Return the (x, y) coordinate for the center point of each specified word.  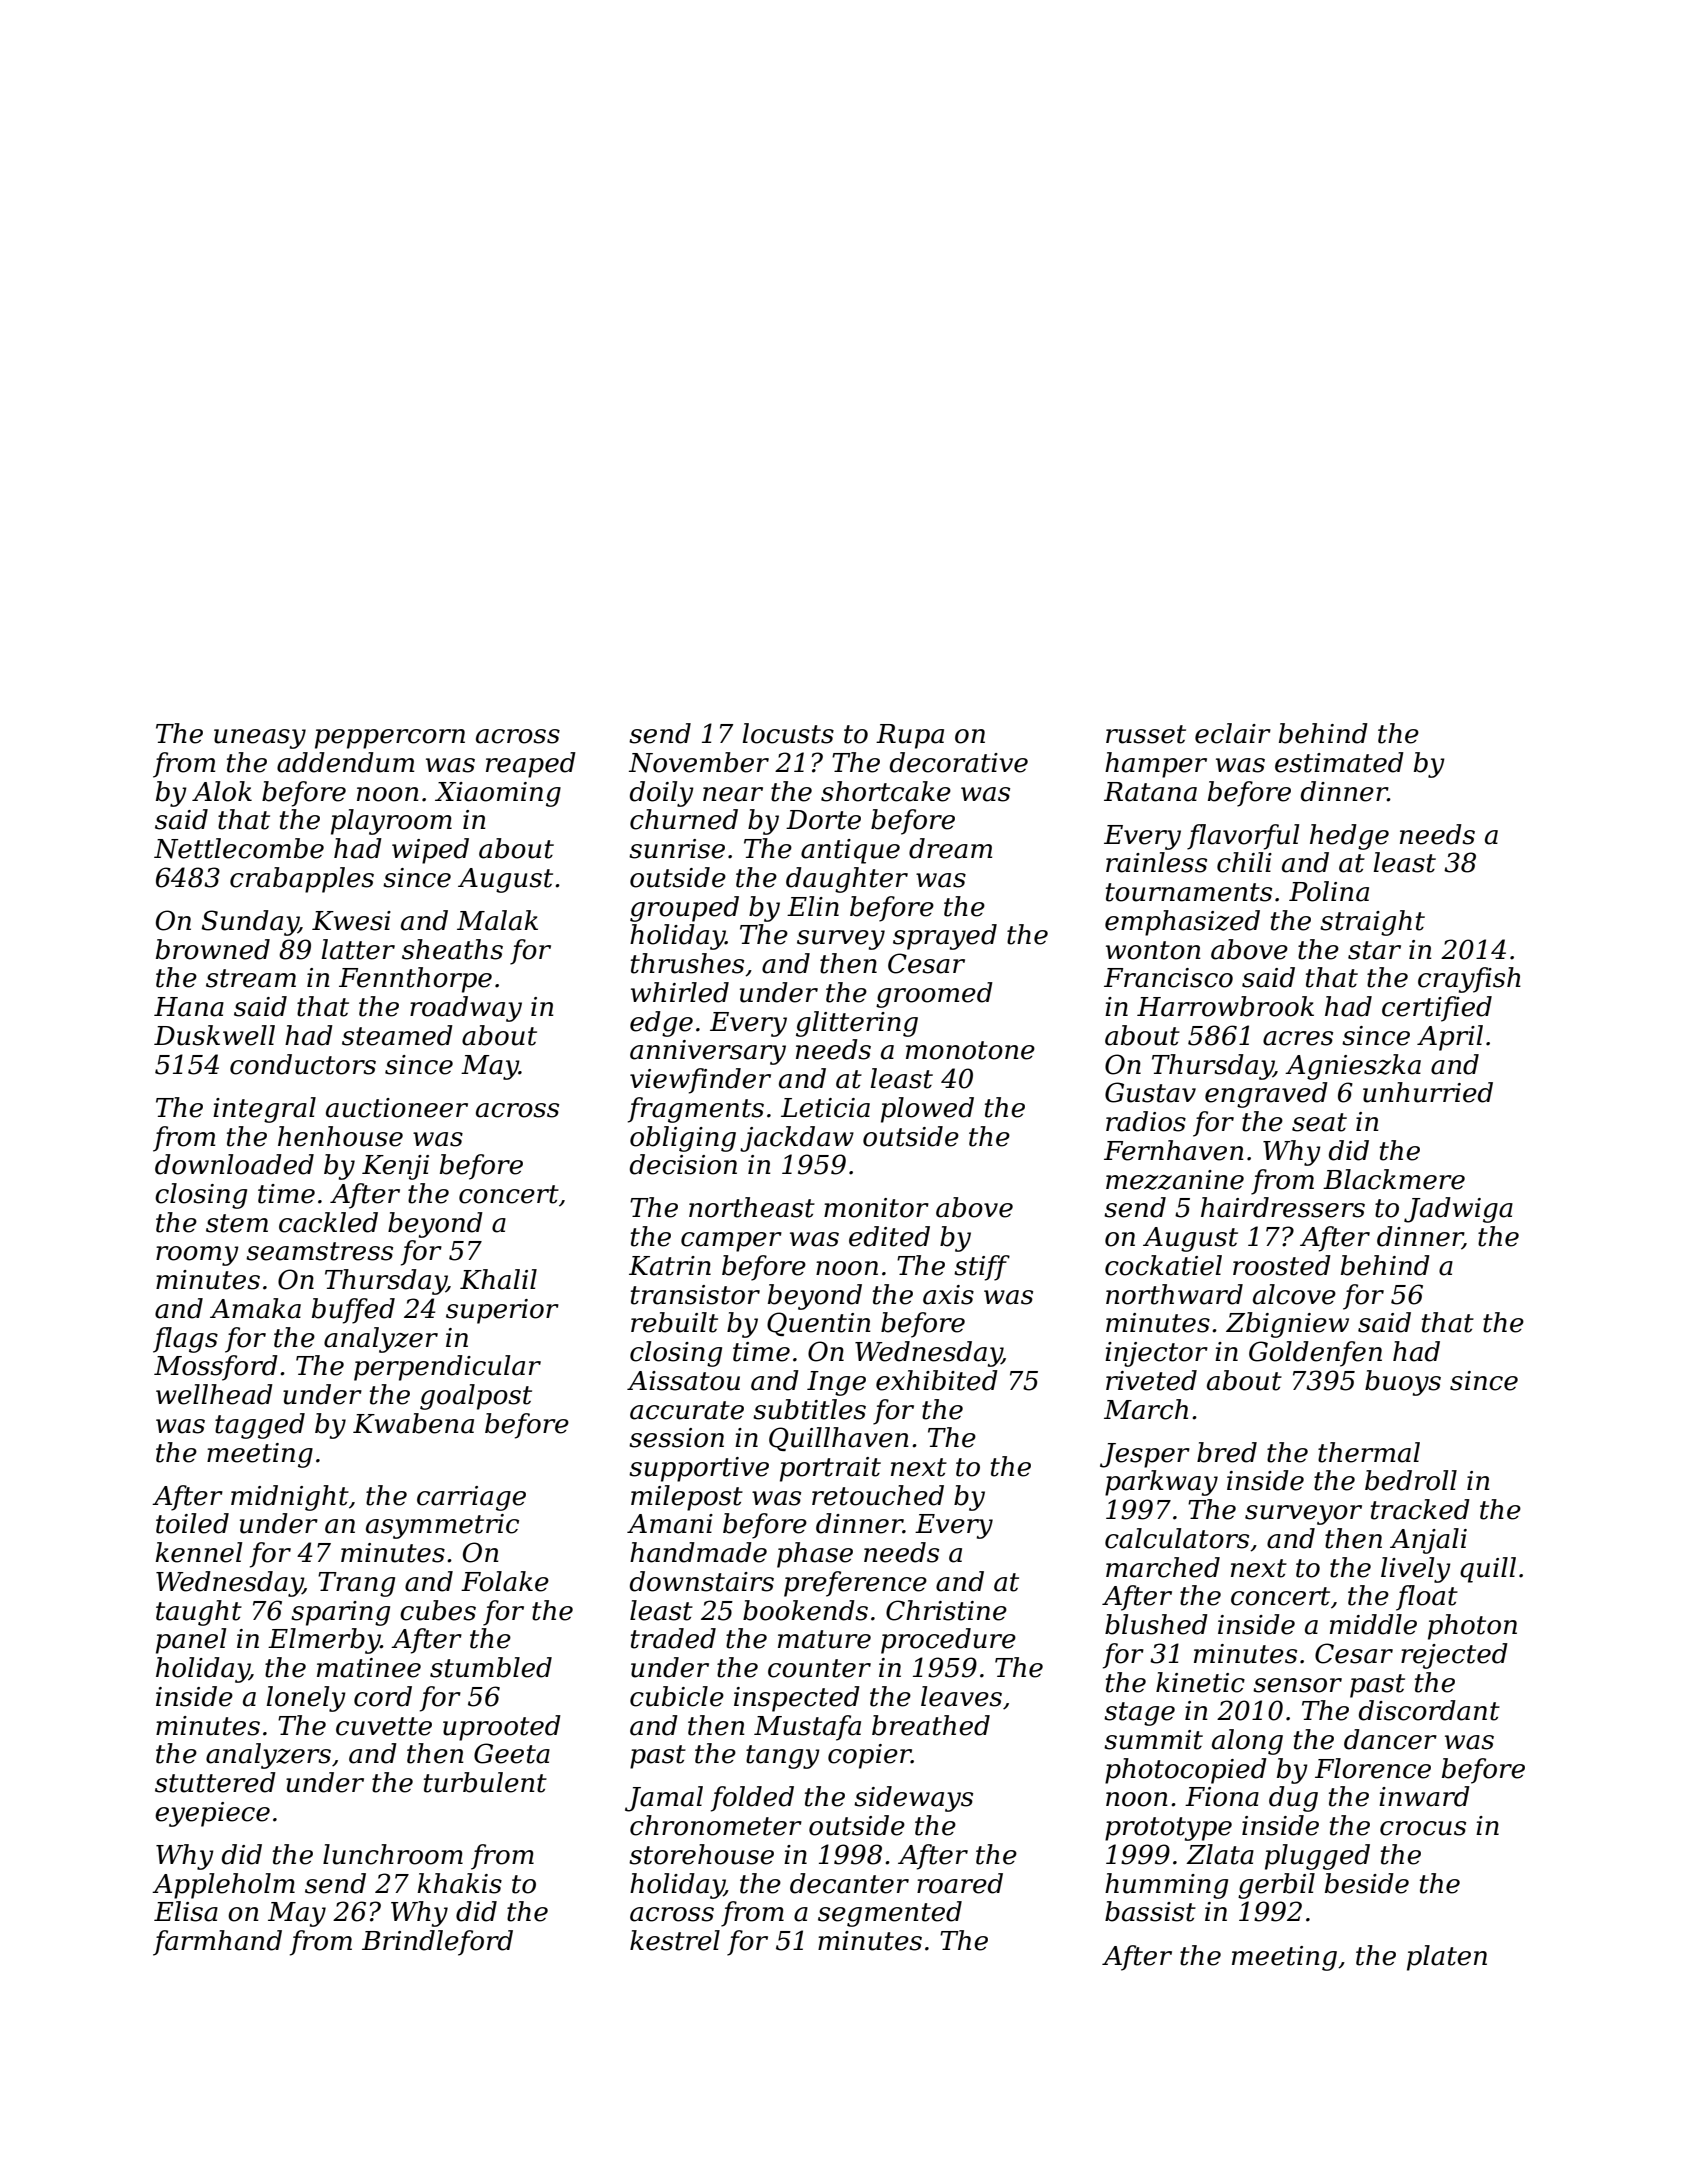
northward (1174, 1294)
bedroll (1411, 1480)
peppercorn (390, 739)
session (676, 1438)
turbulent (485, 1782)
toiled (192, 1523)
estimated (1339, 762)
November (699, 762)
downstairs (702, 1581)
